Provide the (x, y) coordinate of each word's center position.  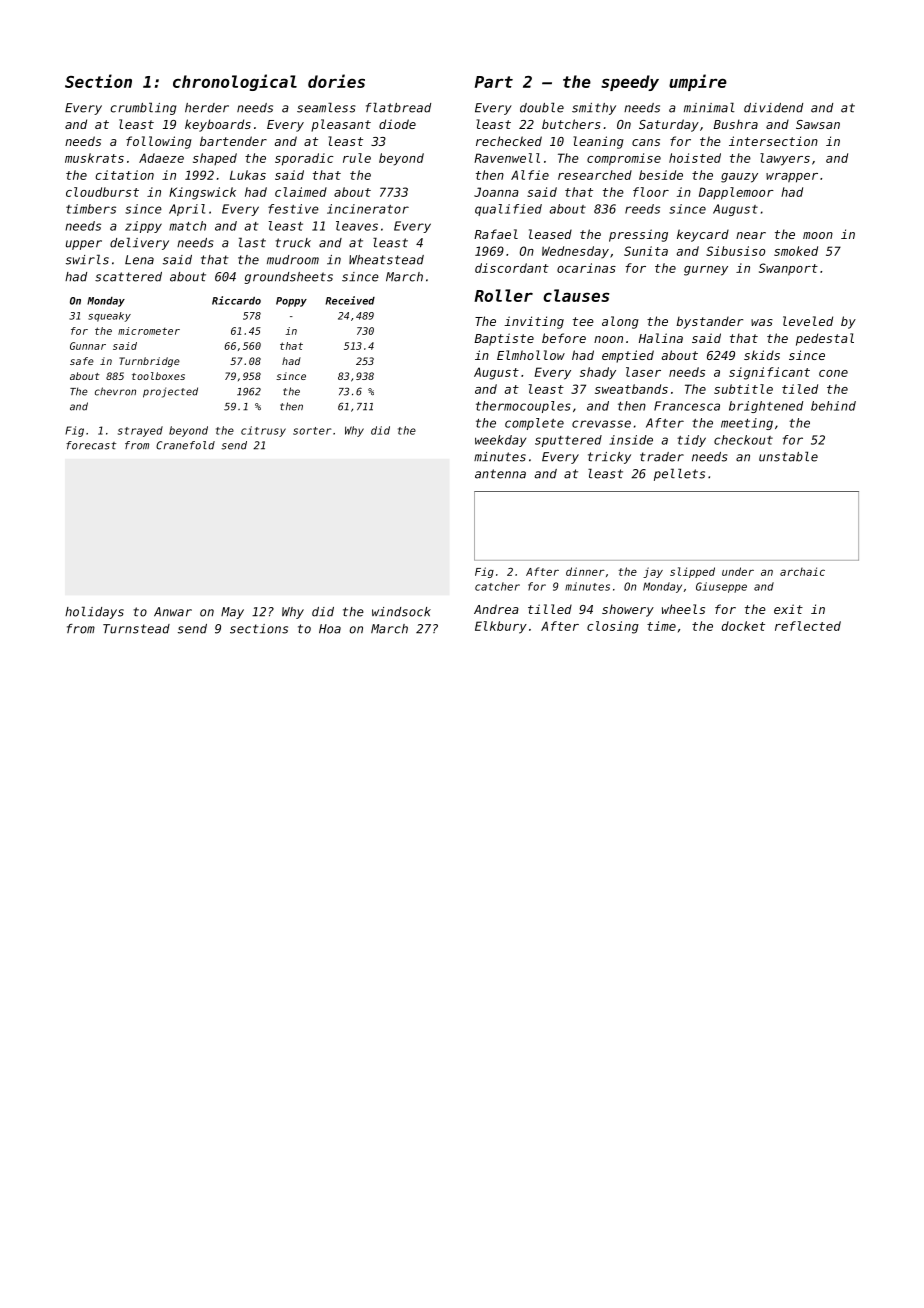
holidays (94, 612)
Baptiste (504, 339)
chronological (235, 82)
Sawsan (818, 124)
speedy (630, 83)
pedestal (825, 339)
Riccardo (236, 300)
